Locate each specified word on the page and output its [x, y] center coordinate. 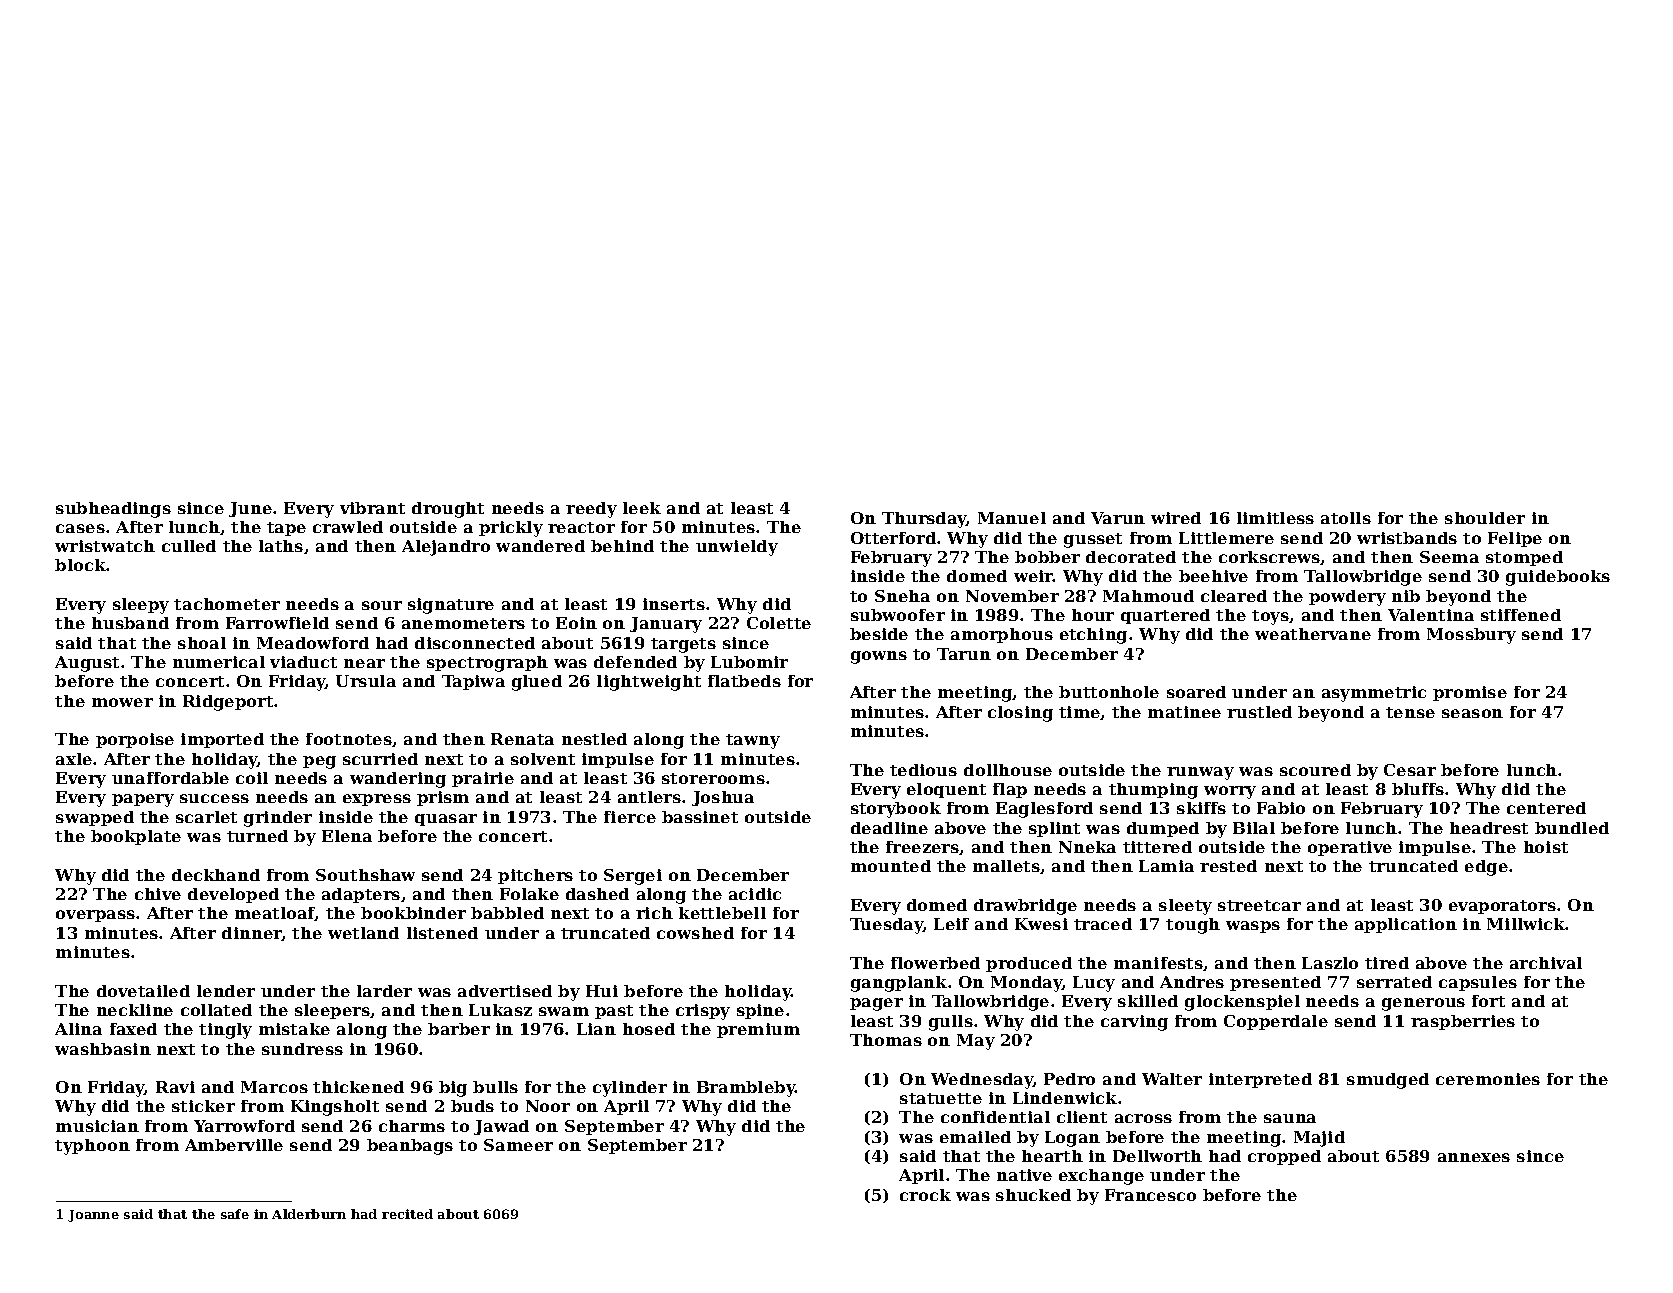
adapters [361, 895]
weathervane [1313, 634]
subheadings [113, 510]
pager [876, 1004]
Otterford [893, 538]
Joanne [93, 1216]
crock [925, 1195]
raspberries [1463, 1022]
